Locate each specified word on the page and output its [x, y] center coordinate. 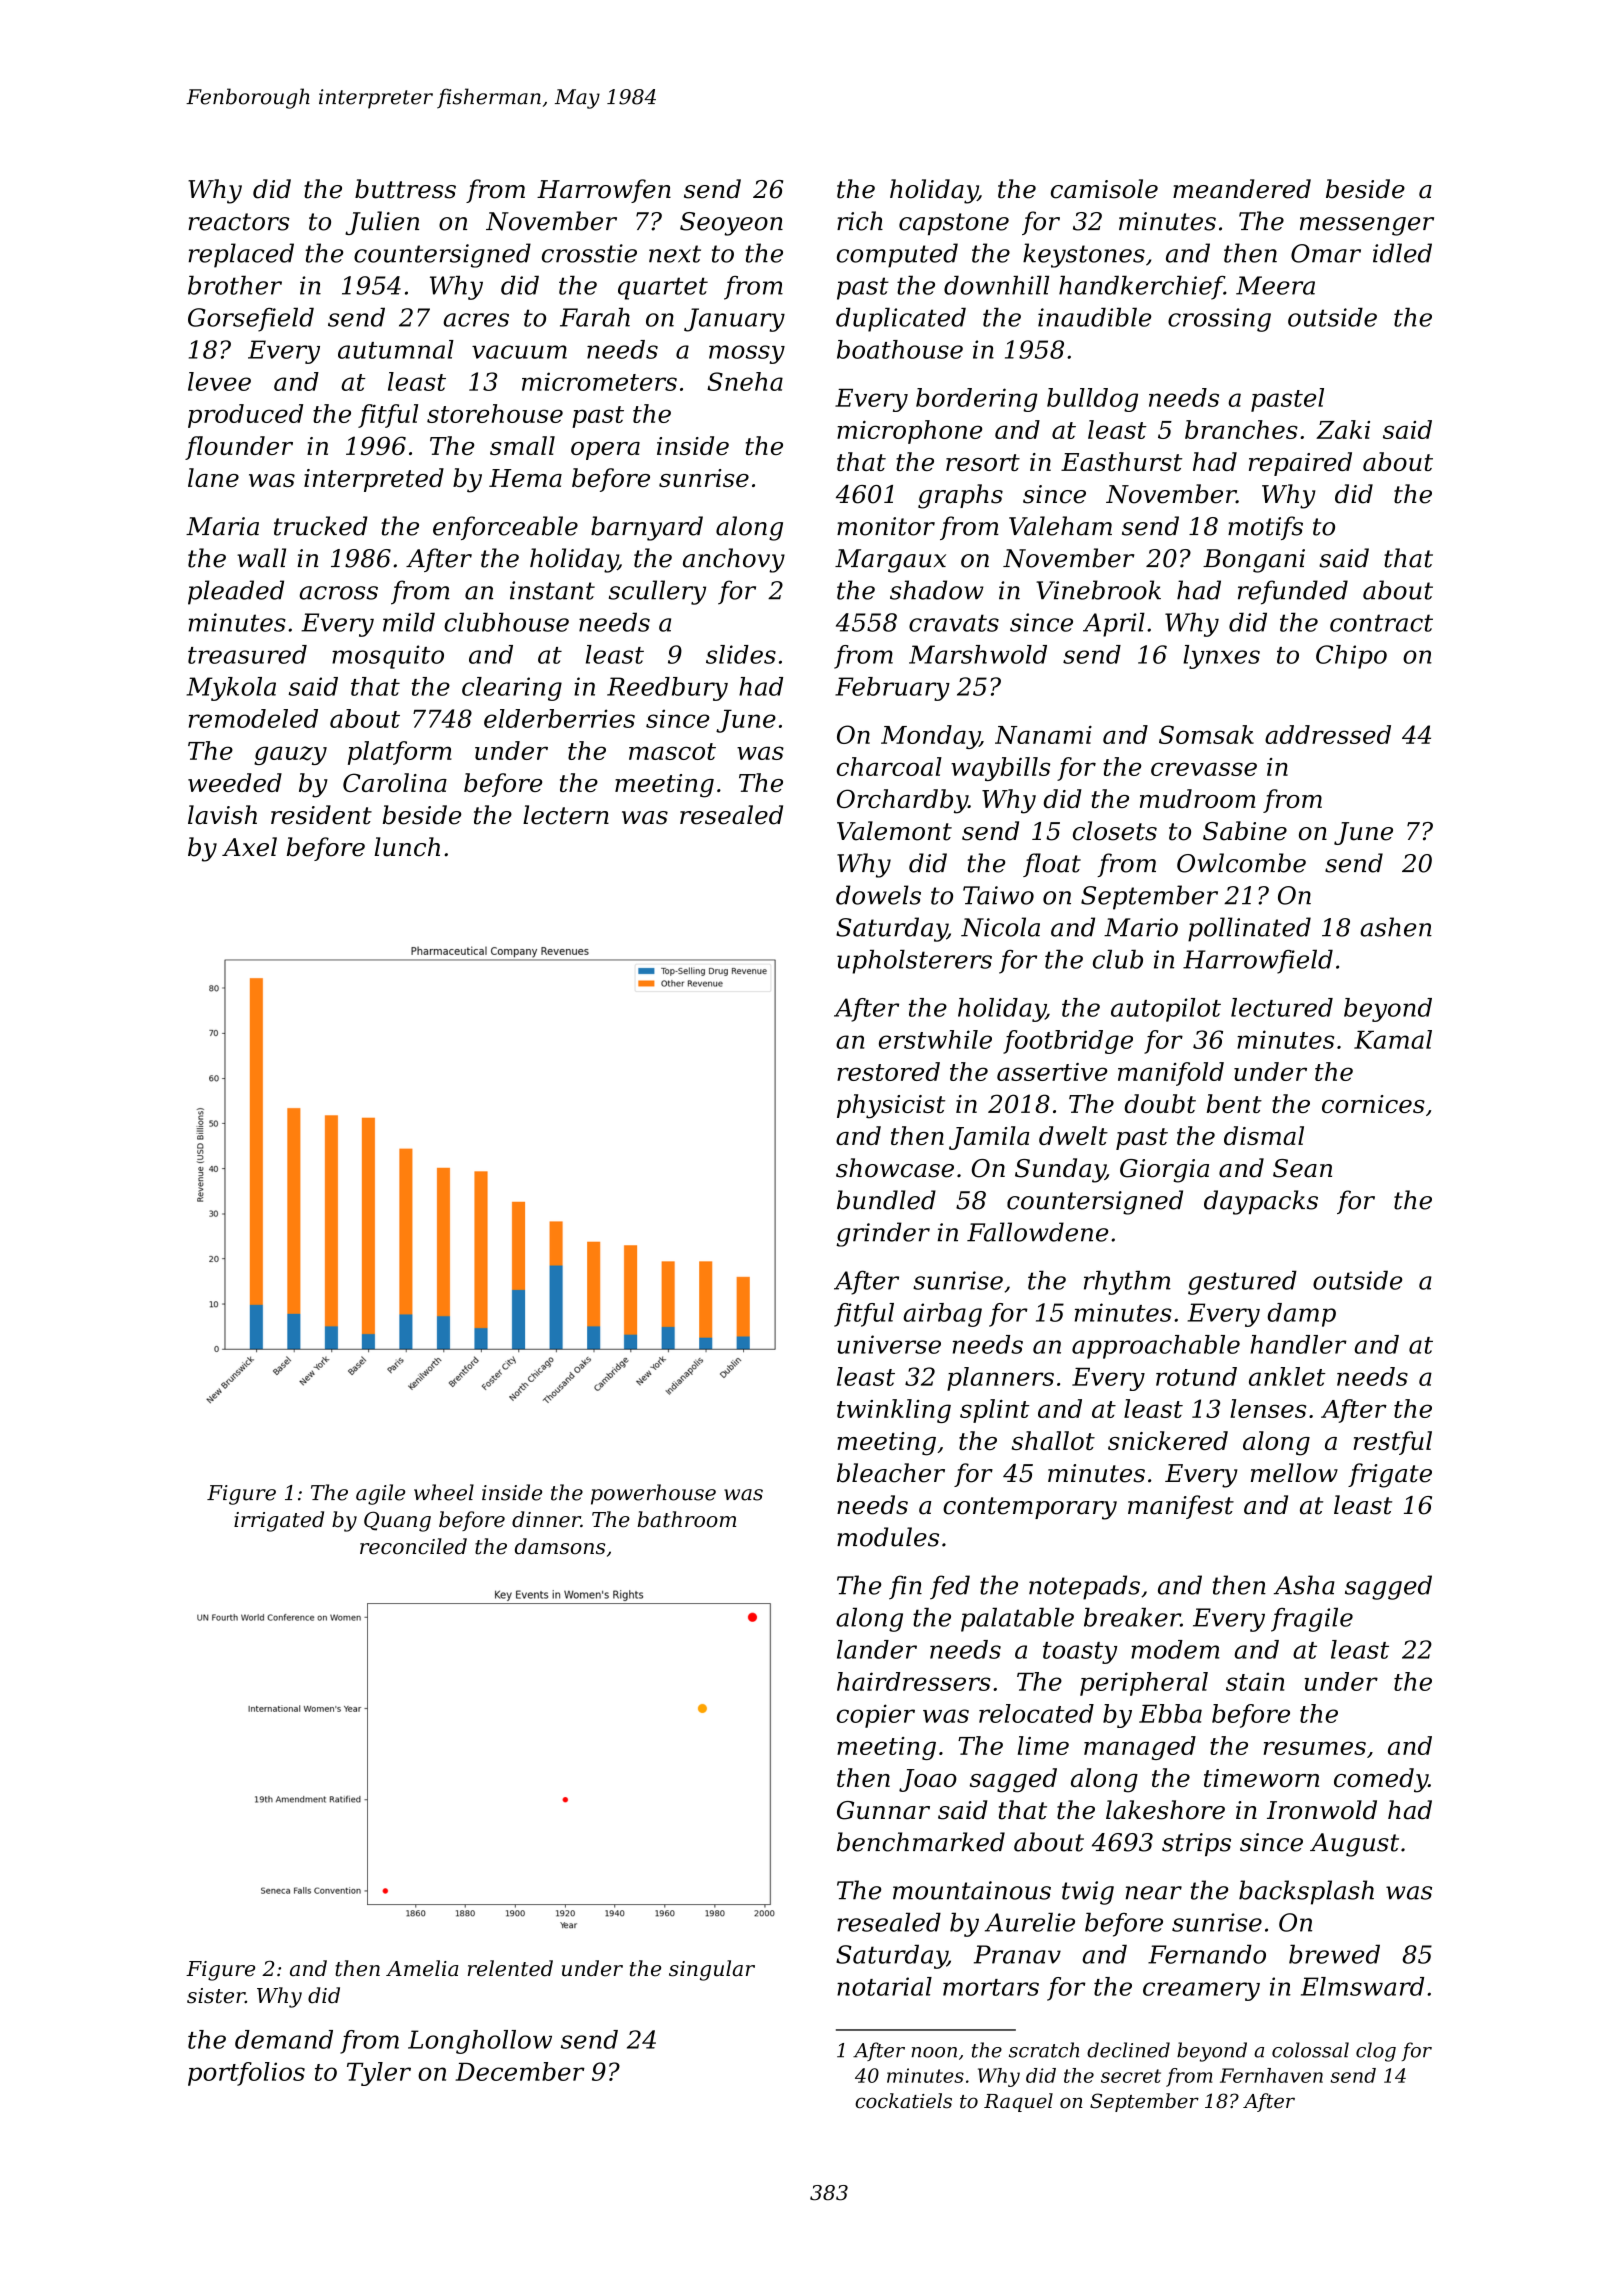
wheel [444, 1492]
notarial [884, 1986]
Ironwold [1322, 1810]
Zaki [1343, 429]
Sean [1302, 1168]
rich [860, 221]
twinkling [894, 1411]
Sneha [745, 381]
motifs [1265, 528]
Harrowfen [604, 191]
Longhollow [480, 2042]
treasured [247, 654]
